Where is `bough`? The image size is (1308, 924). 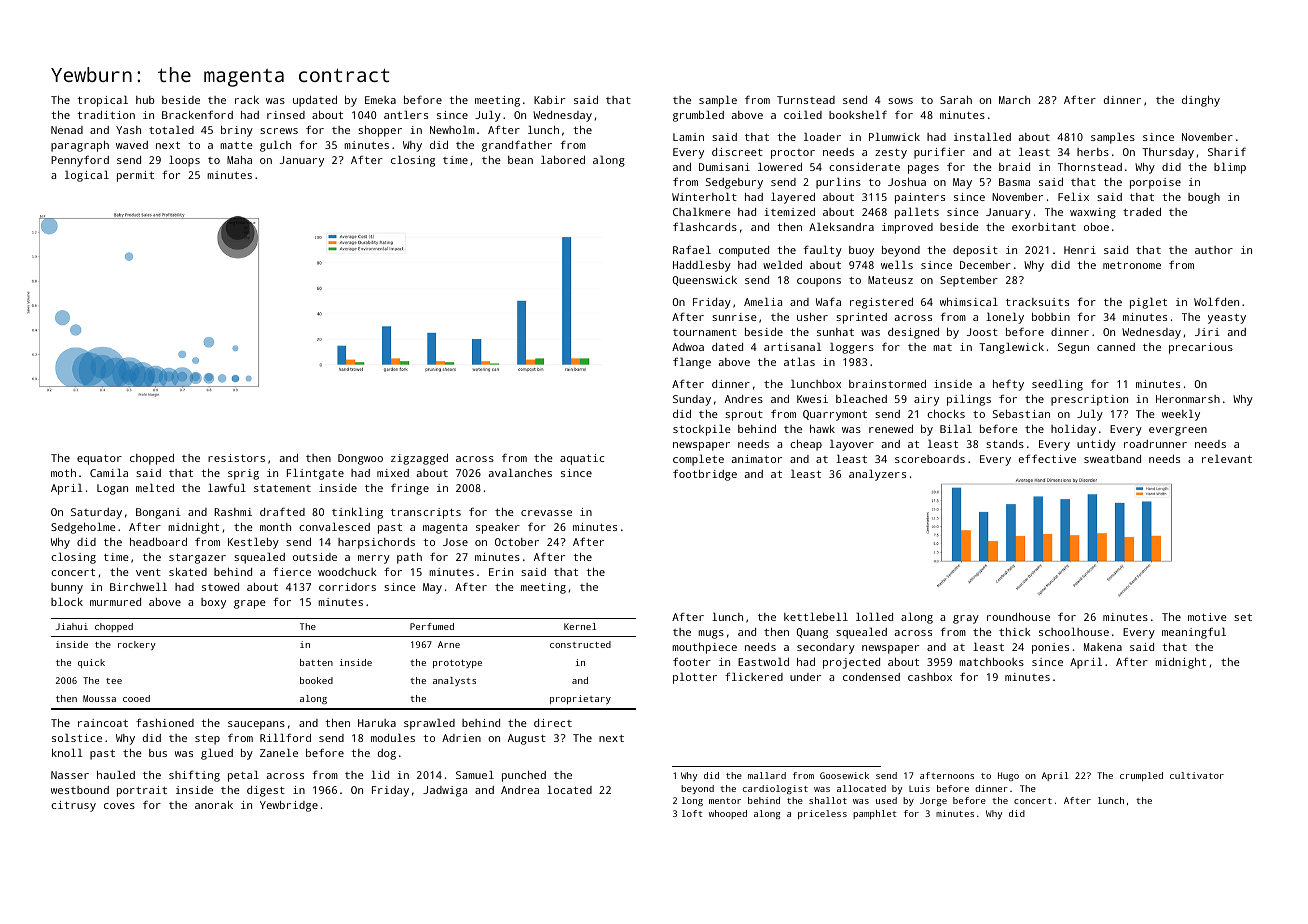
bough is located at coordinates (1204, 198).
